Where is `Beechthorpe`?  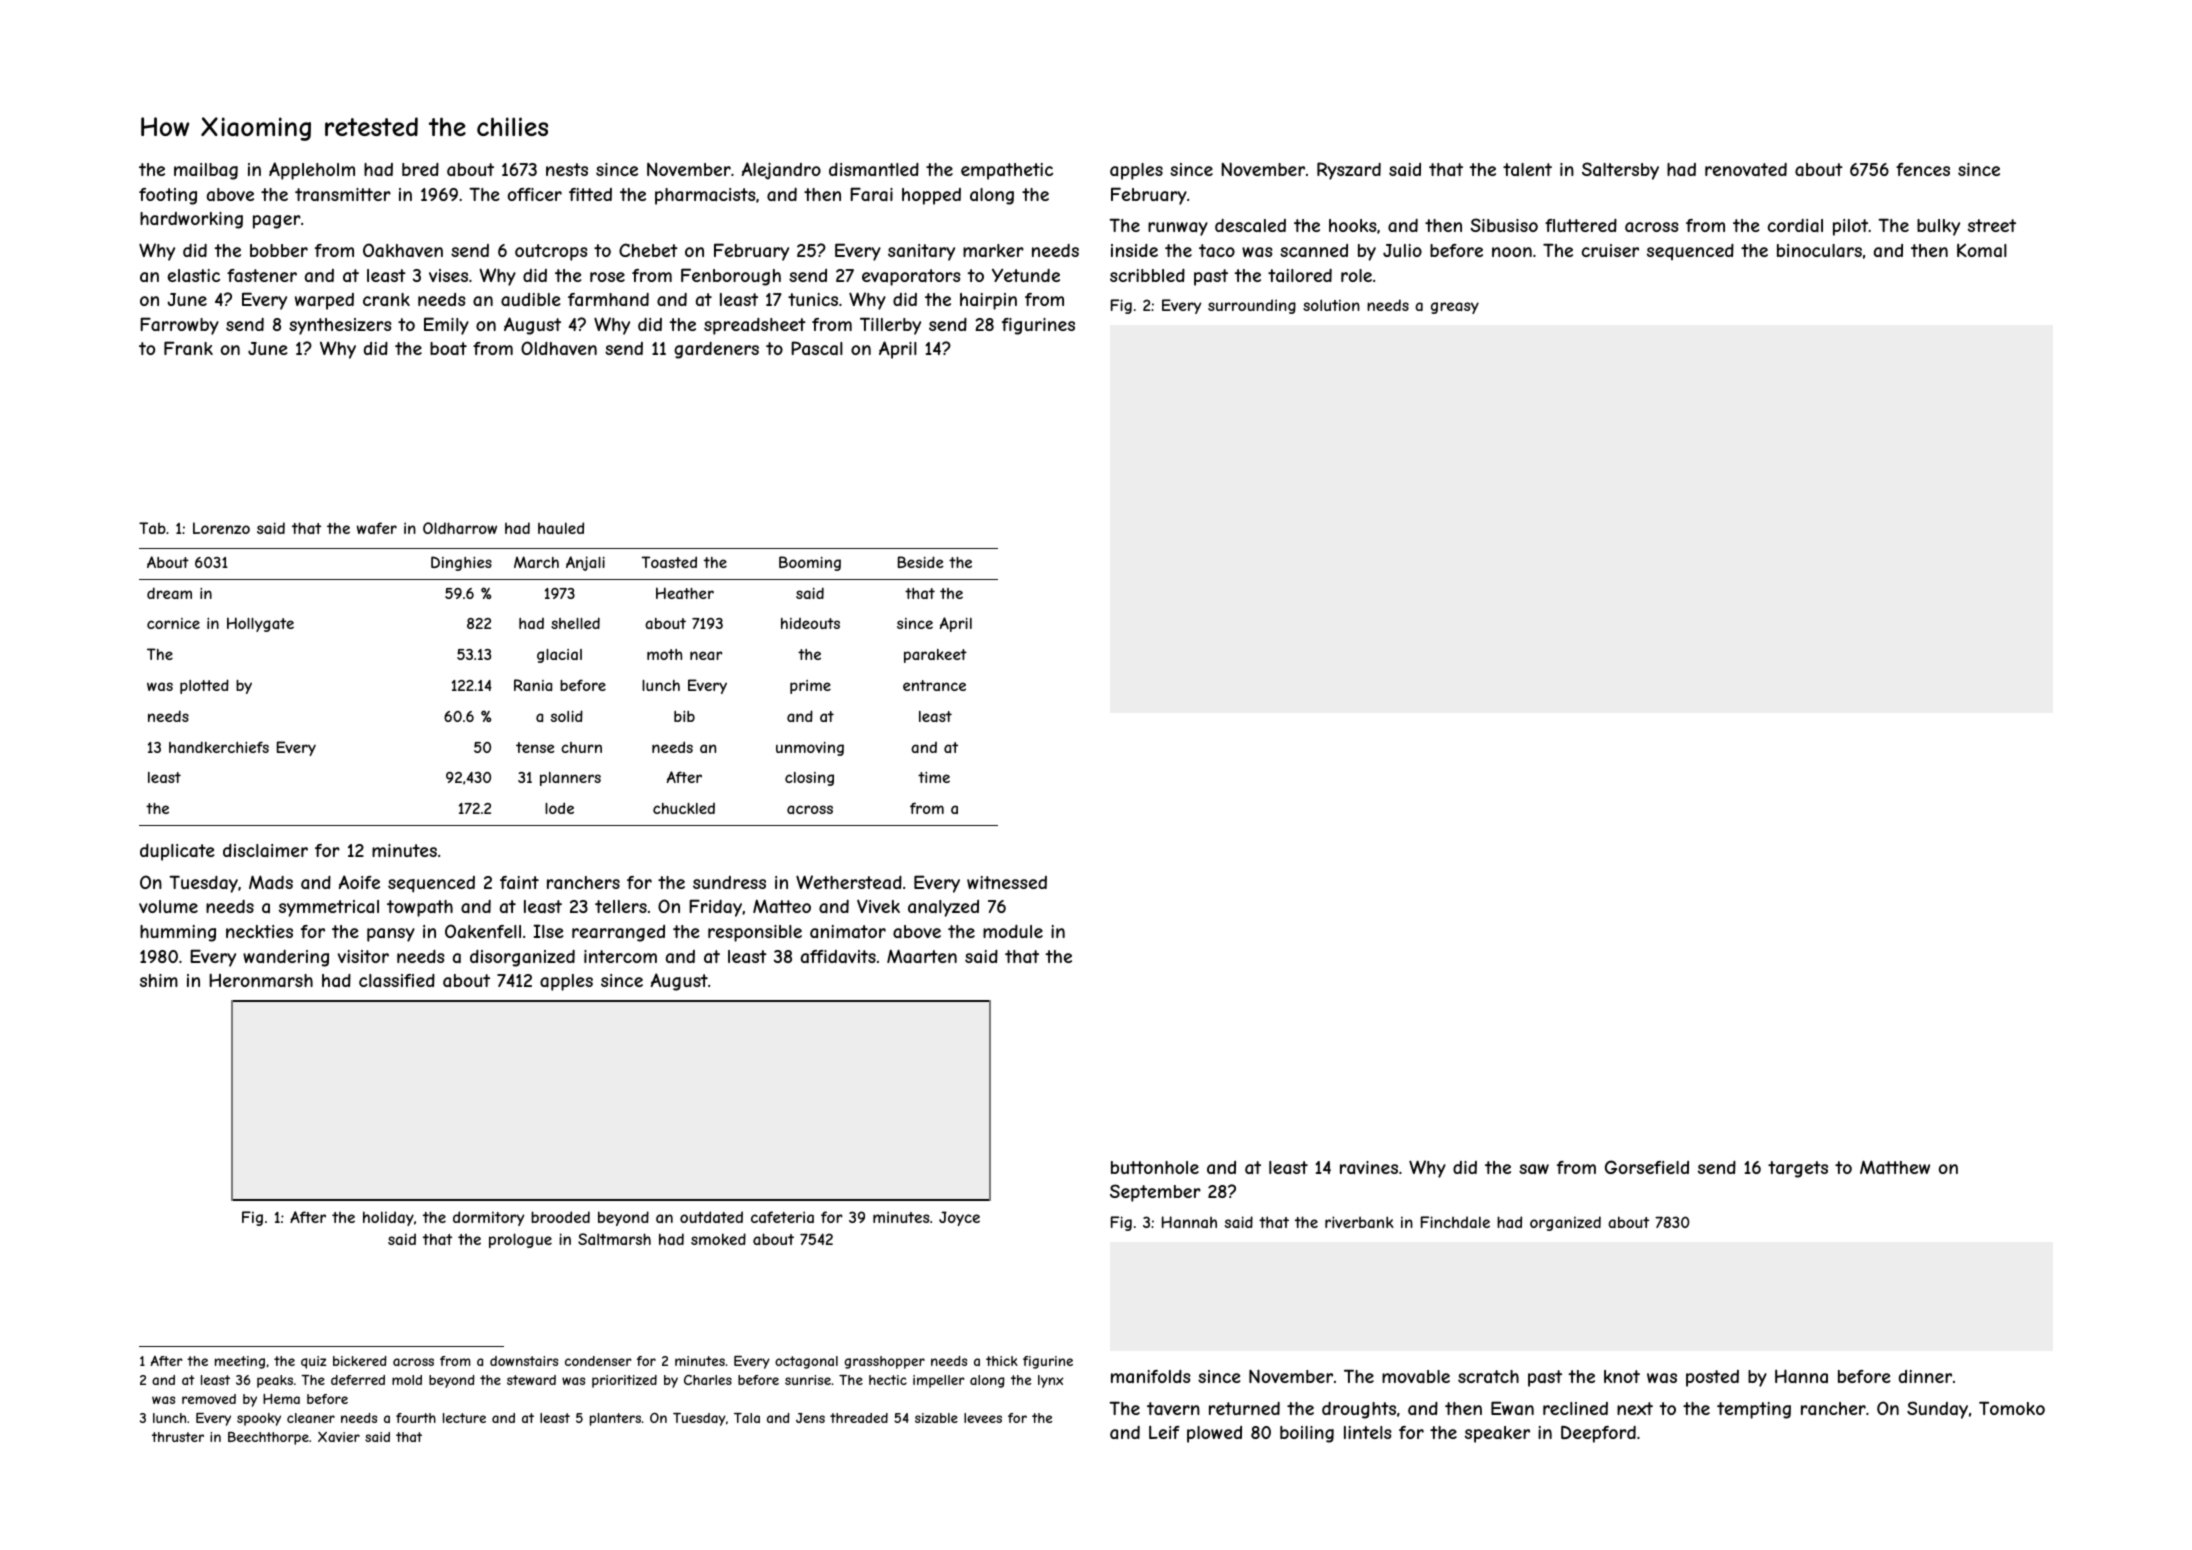 Beechthorpe is located at coordinates (268, 1438).
